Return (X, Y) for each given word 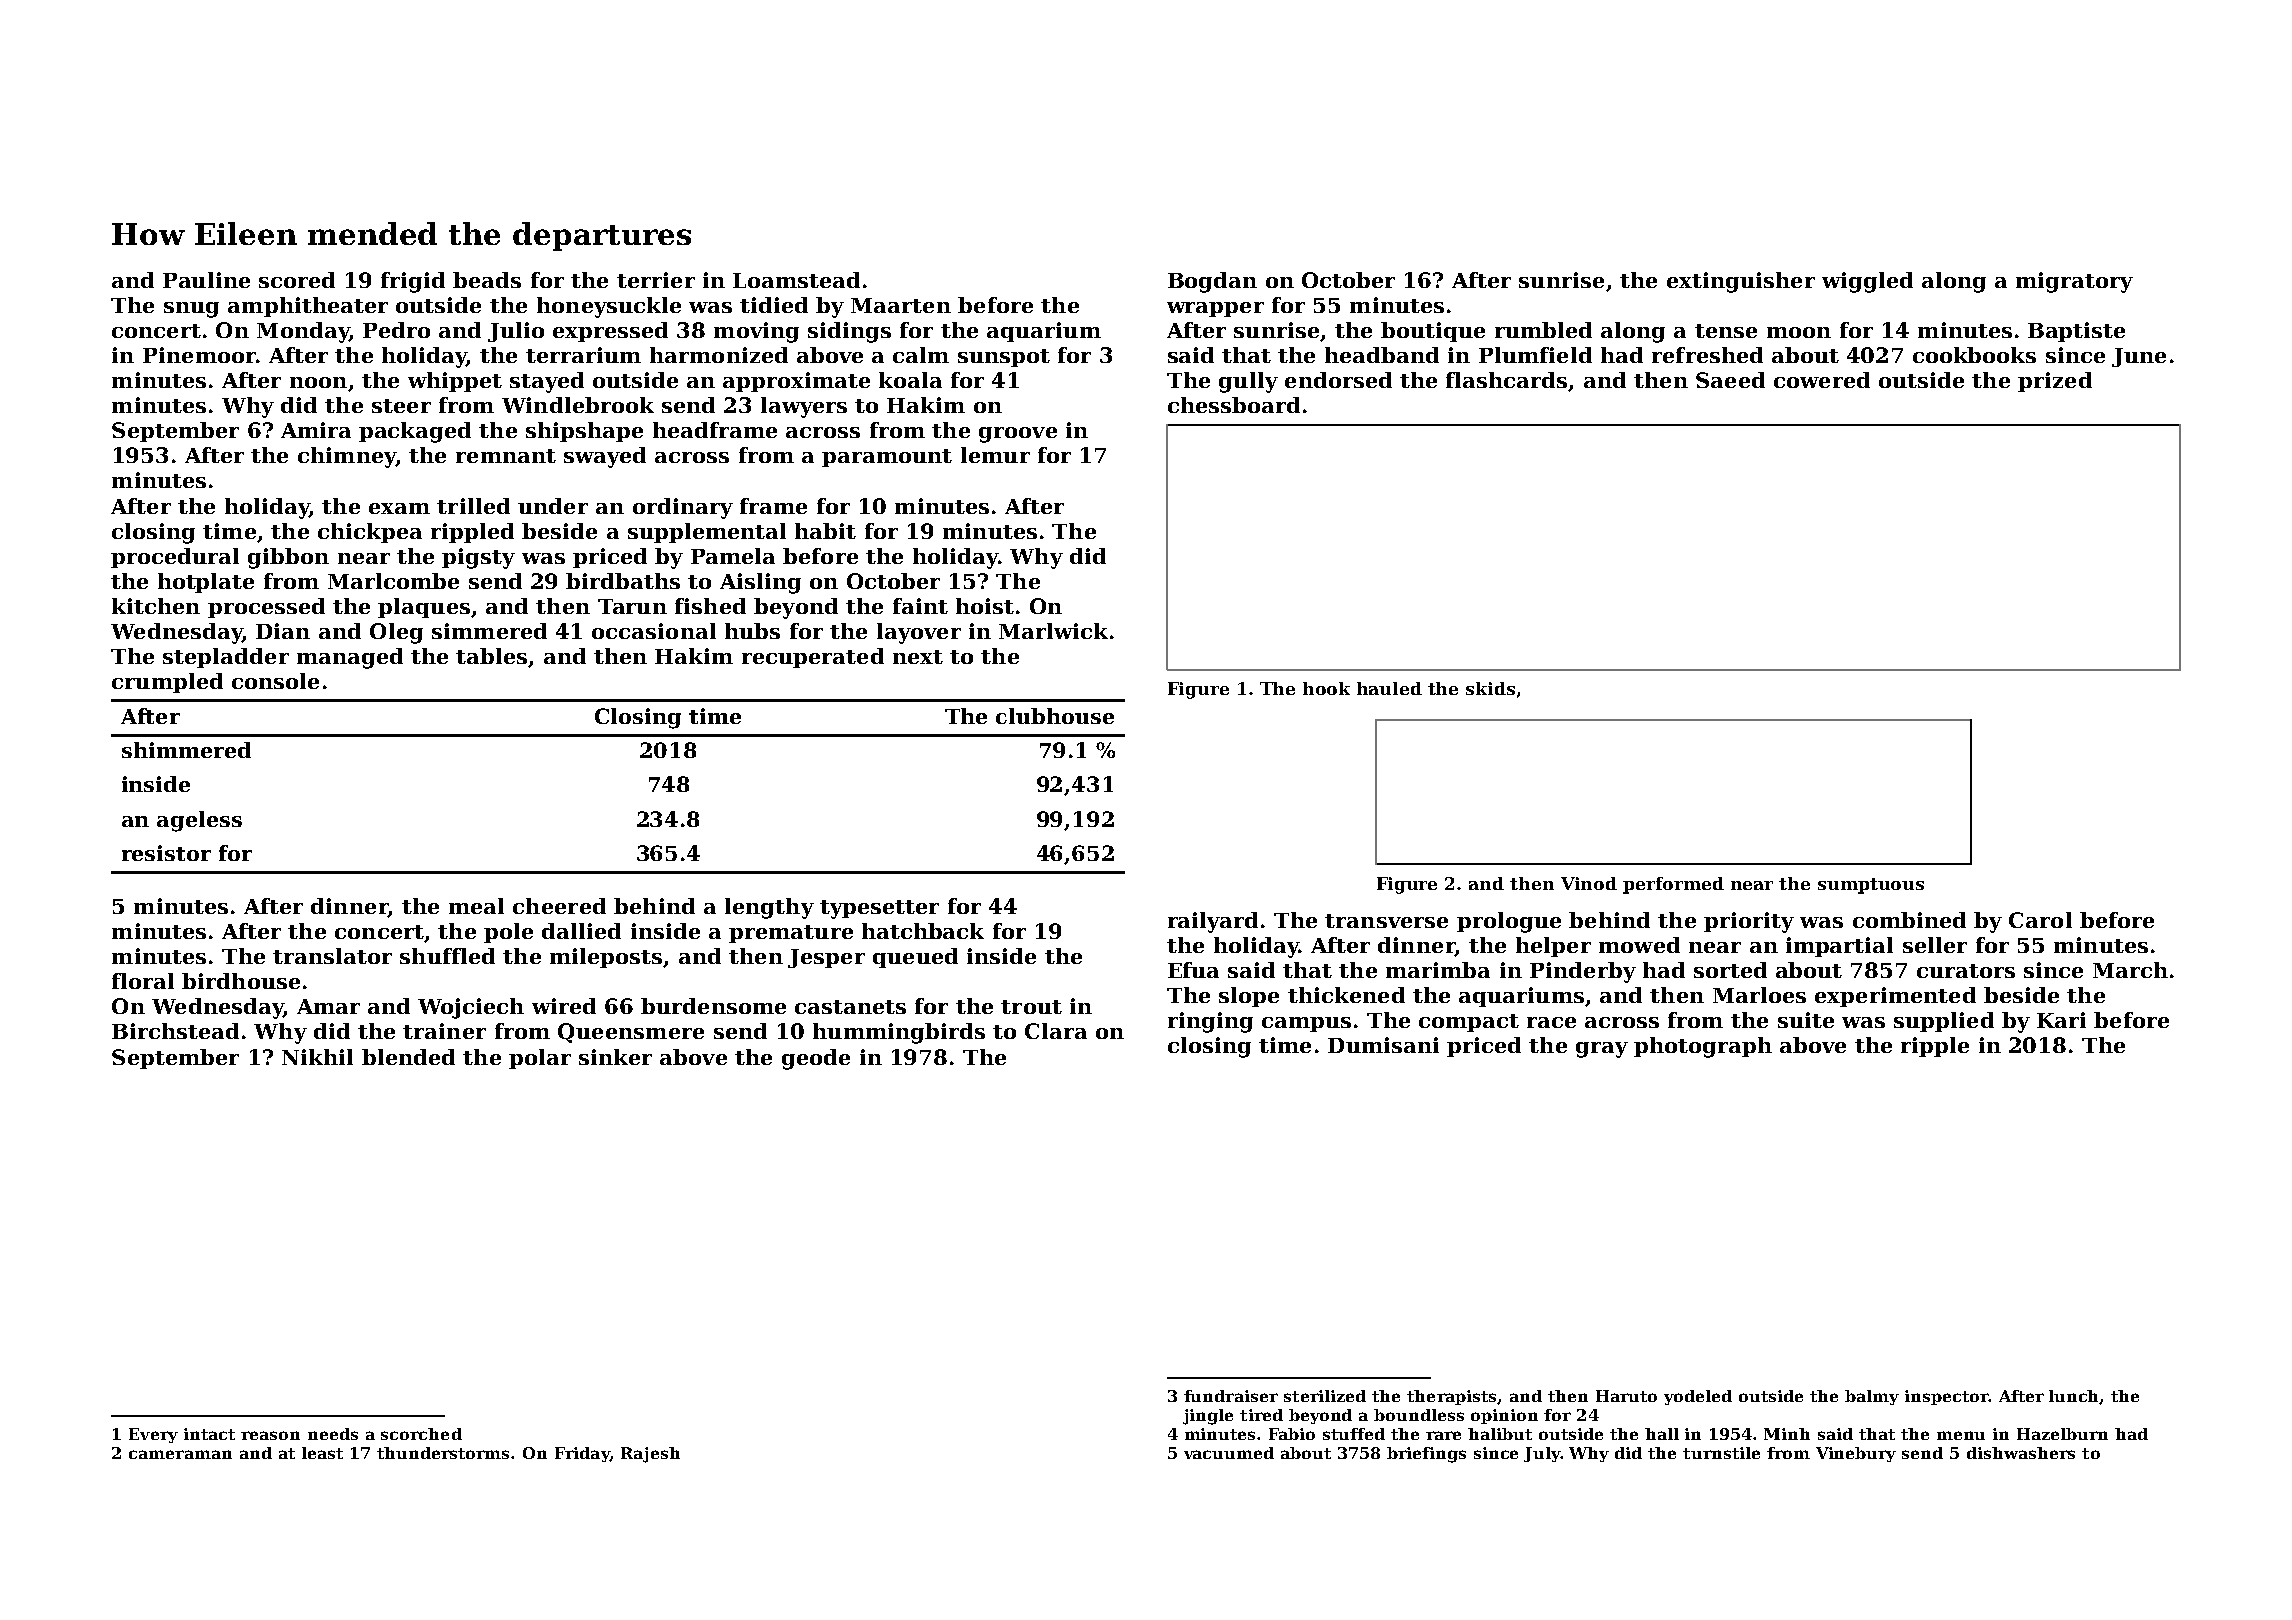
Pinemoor (199, 355)
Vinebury (1856, 1454)
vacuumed (1229, 1453)
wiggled (1867, 282)
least (322, 1453)
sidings (849, 332)
